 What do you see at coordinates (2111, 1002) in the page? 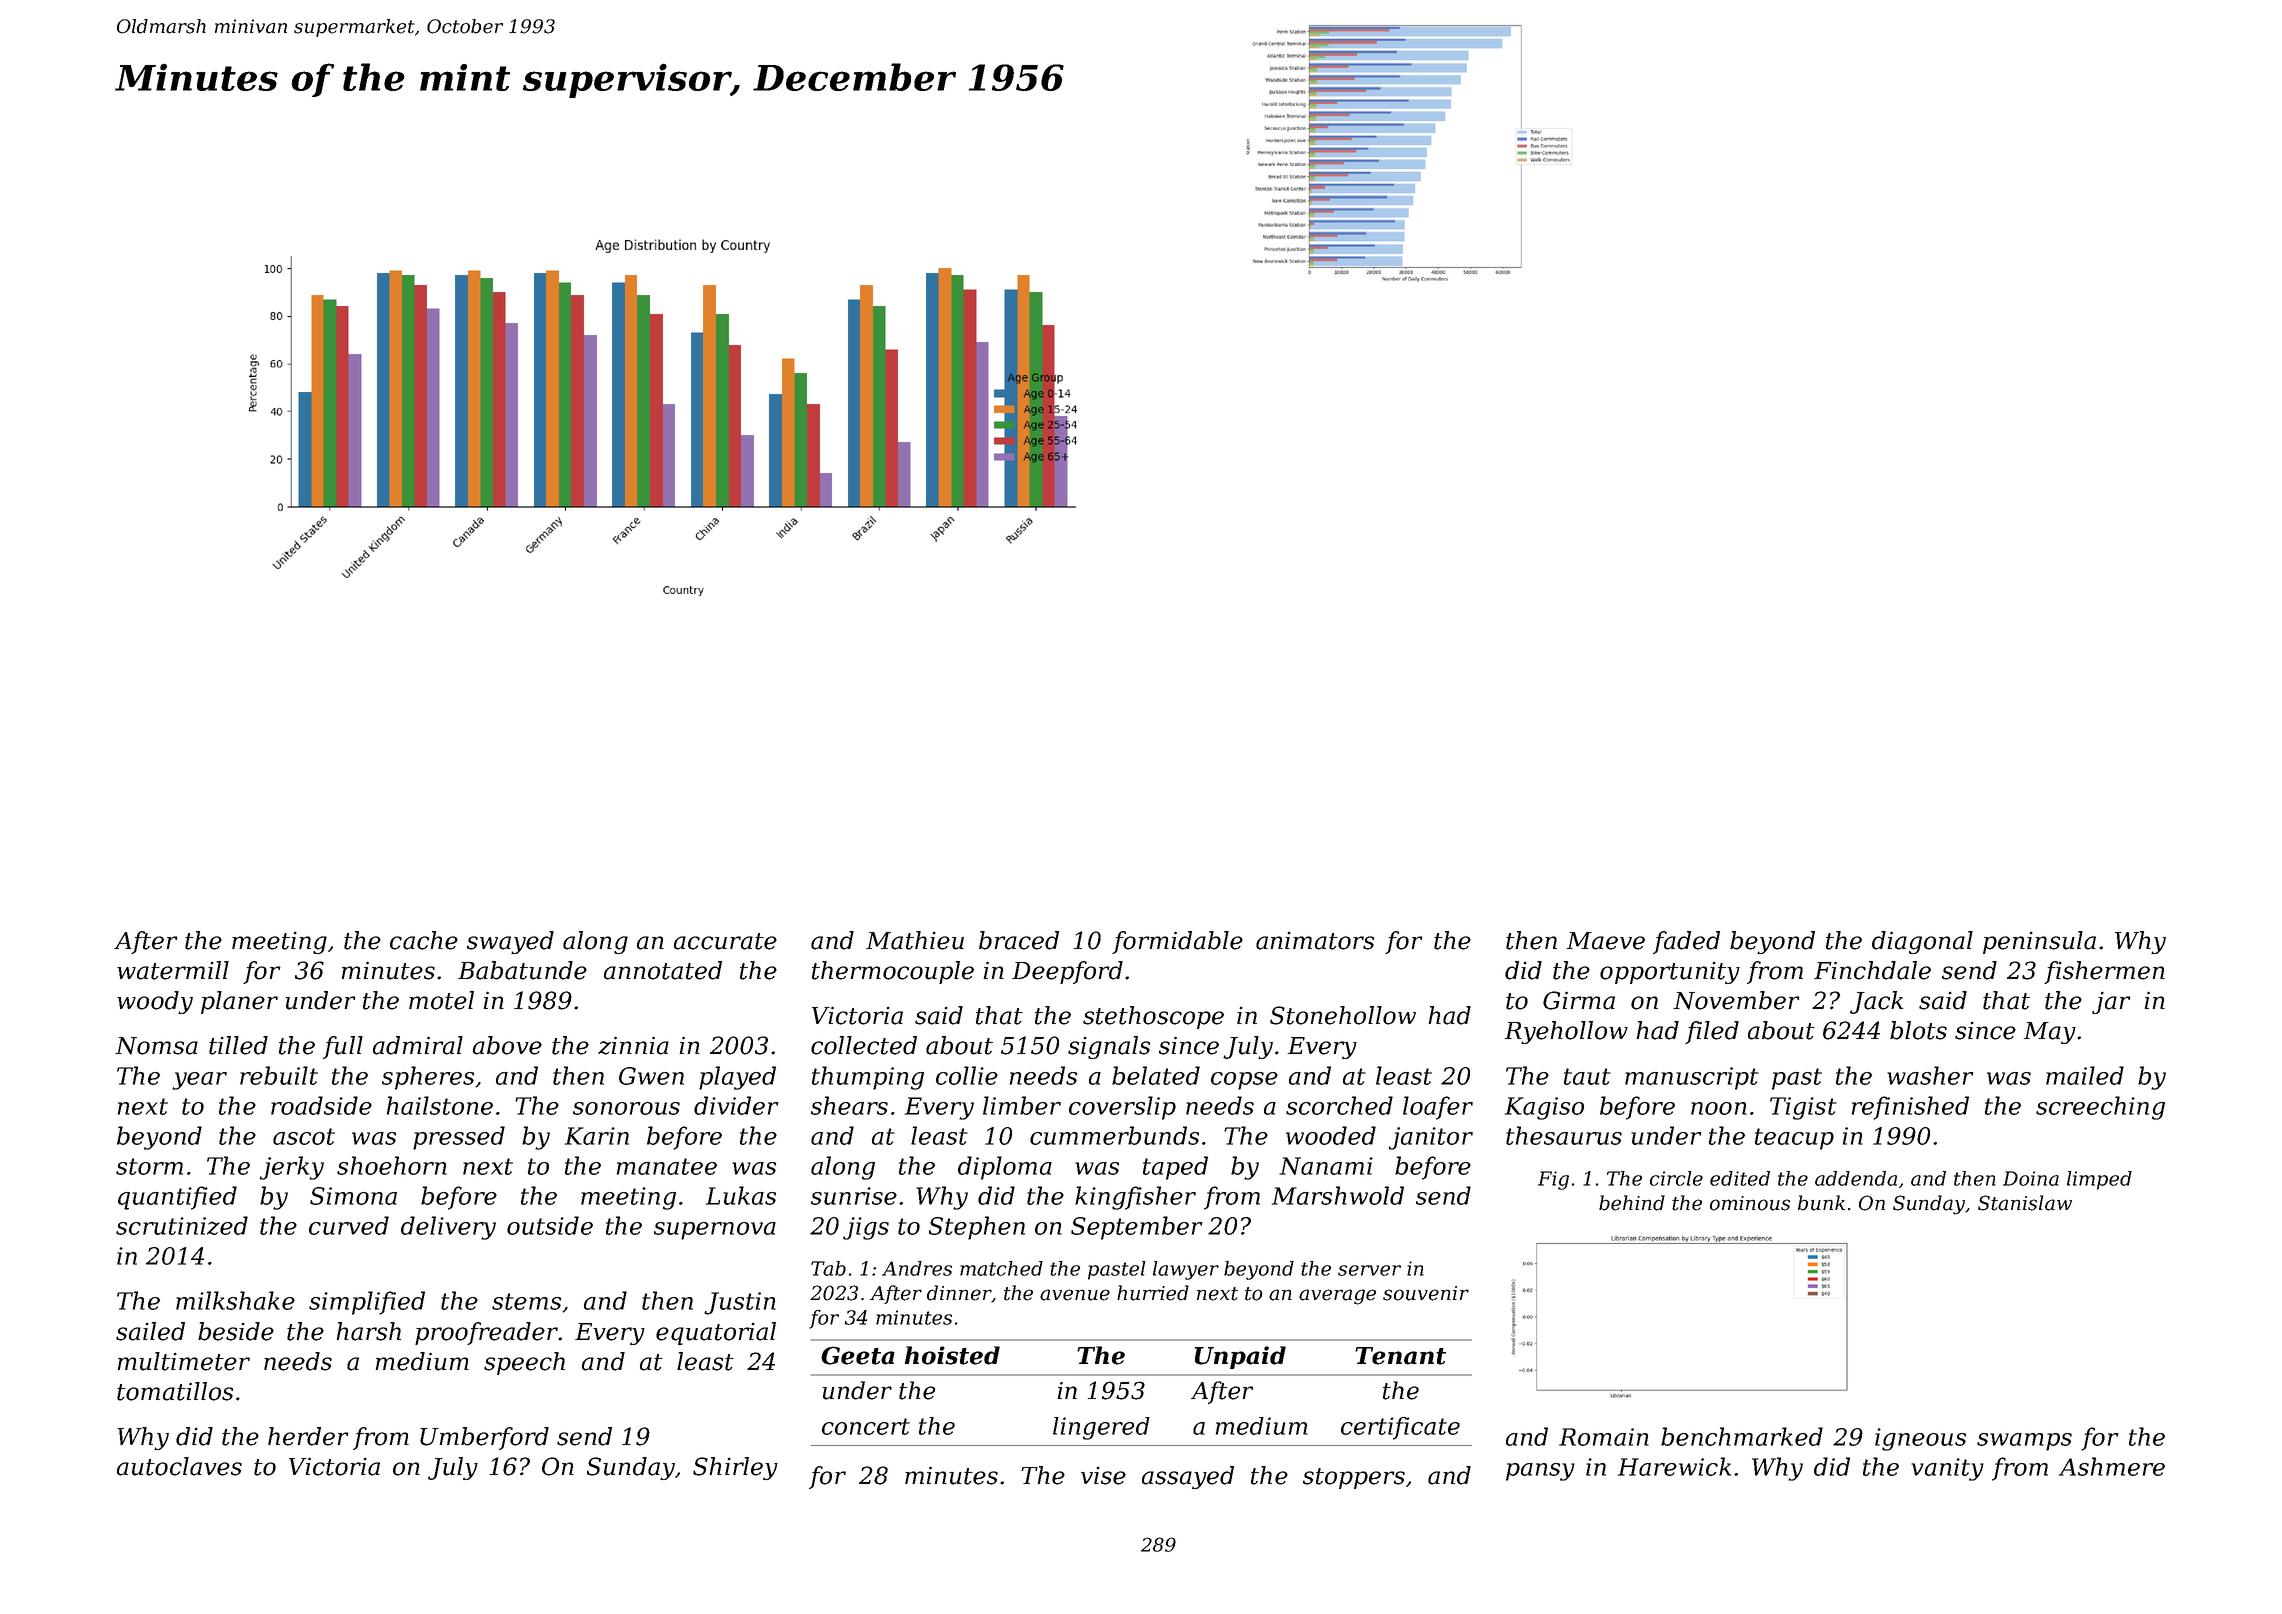
I see `jar` at bounding box center [2111, 1002].
